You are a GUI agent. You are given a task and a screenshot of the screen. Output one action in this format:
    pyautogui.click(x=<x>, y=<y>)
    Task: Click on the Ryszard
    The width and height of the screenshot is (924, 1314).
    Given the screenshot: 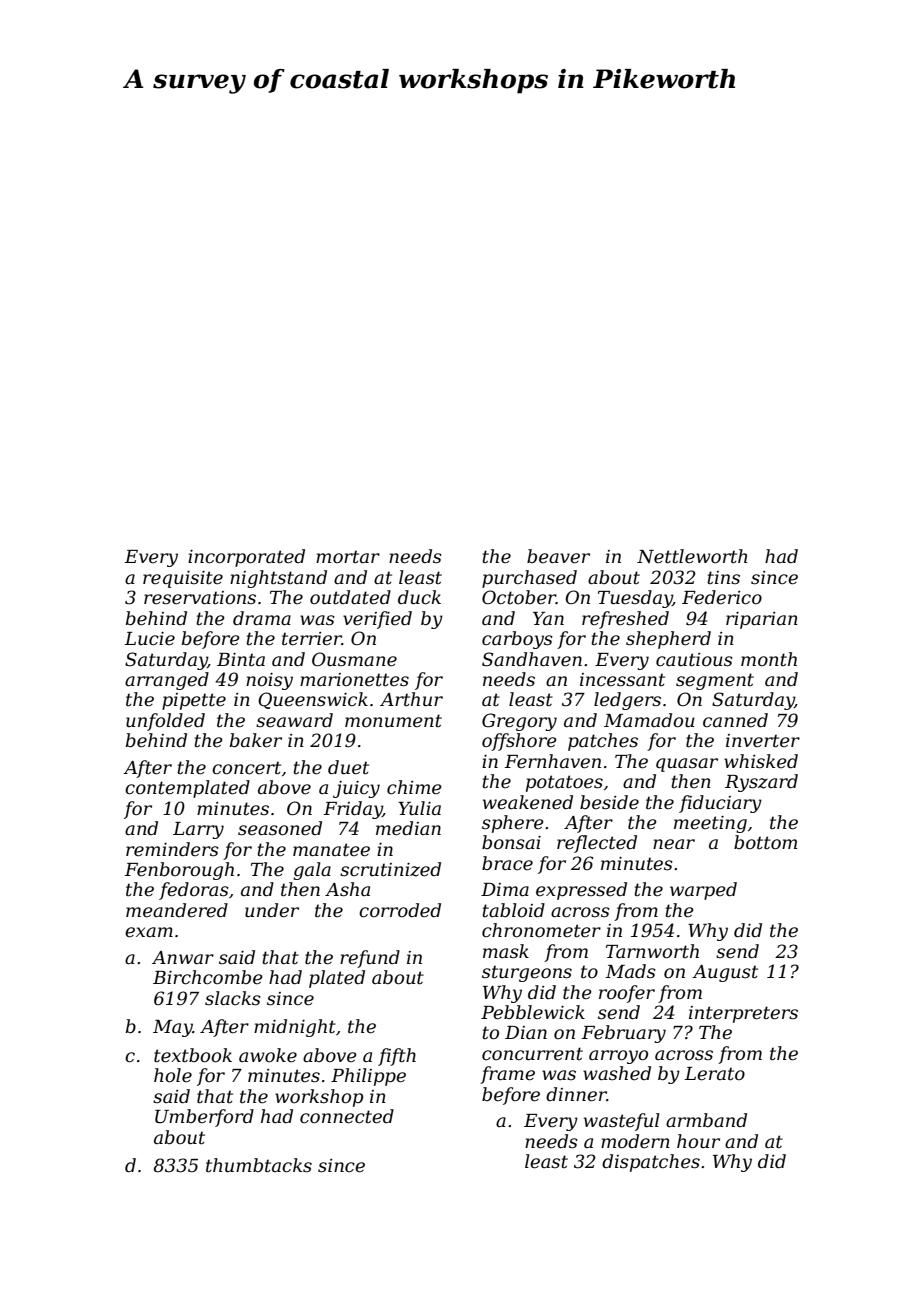 What is the action you would take?
    pyautogui.click(x=761, y=783)
